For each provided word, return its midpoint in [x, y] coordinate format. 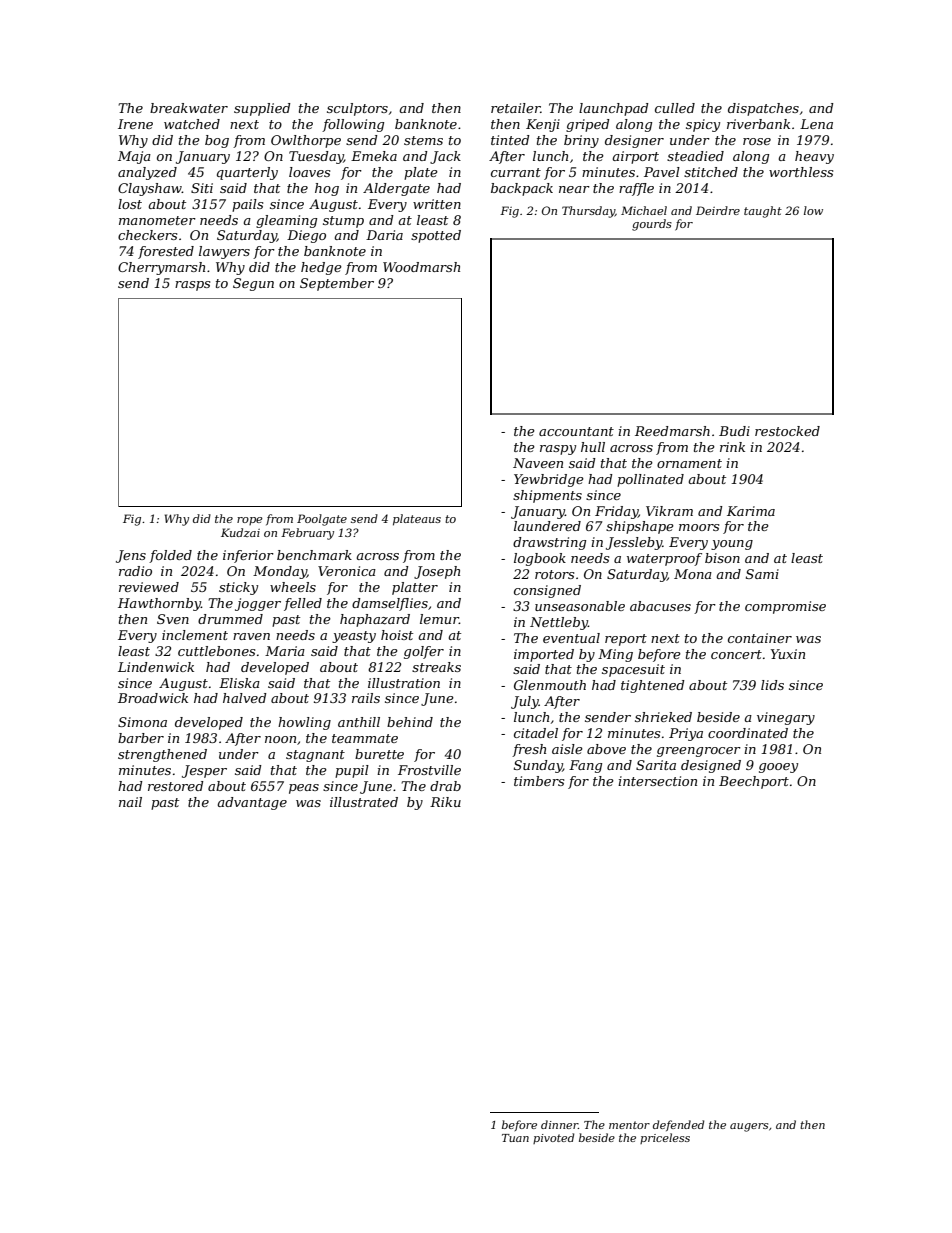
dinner [559, 1124]
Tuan [515, 1138]
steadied [695, 156]
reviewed [149, 587]
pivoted [553, 1138]
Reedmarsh [672, 431]
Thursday [588, 212]
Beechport [754, 782]
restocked [787, 431]
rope [250, 521]
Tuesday [316, 157]
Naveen [538, 463]
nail [130, 802]
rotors [554, 574]
